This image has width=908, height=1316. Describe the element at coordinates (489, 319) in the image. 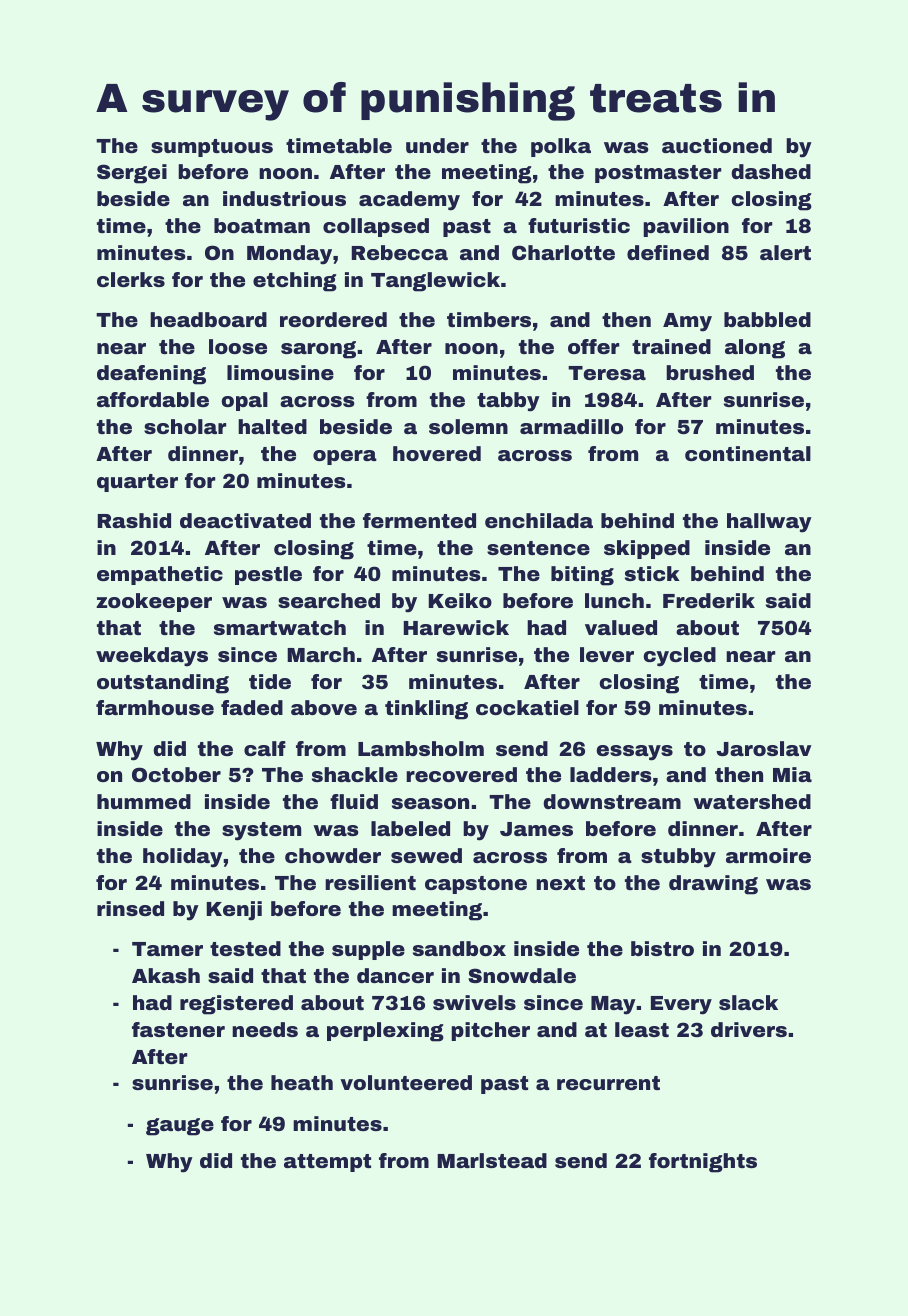

I see `timbers` at that location.
